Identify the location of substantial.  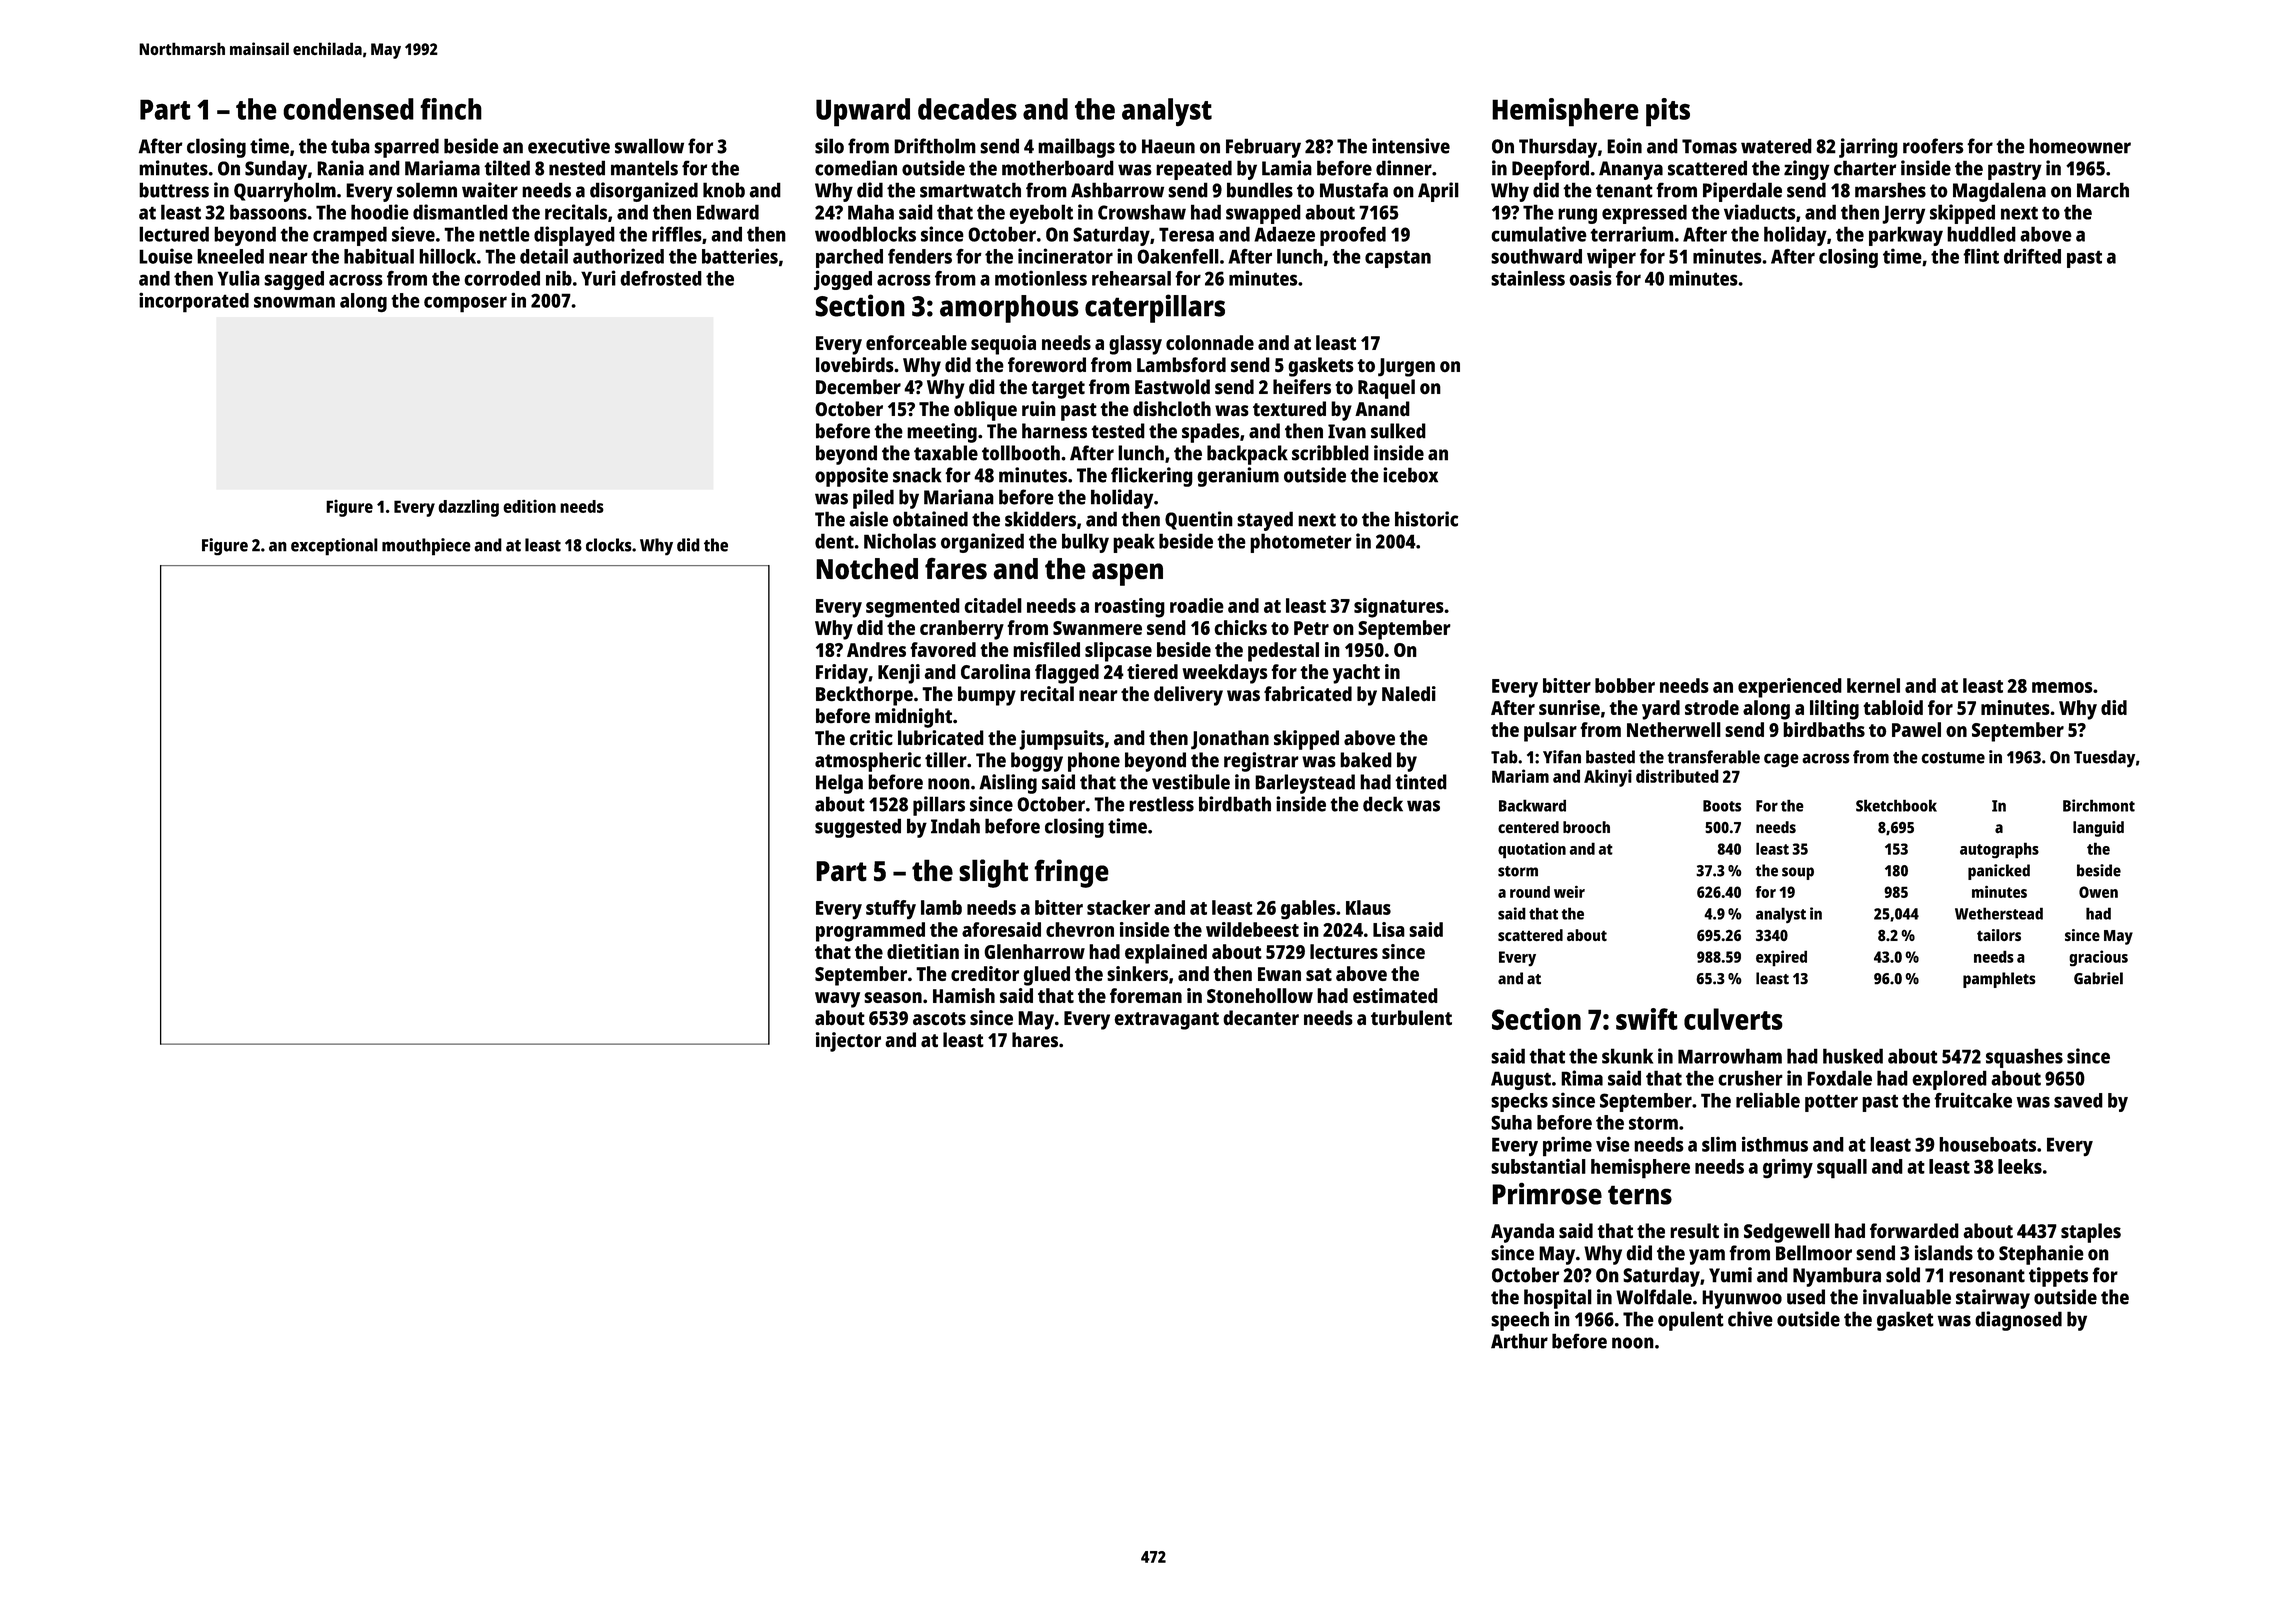
(1538, 1166).
